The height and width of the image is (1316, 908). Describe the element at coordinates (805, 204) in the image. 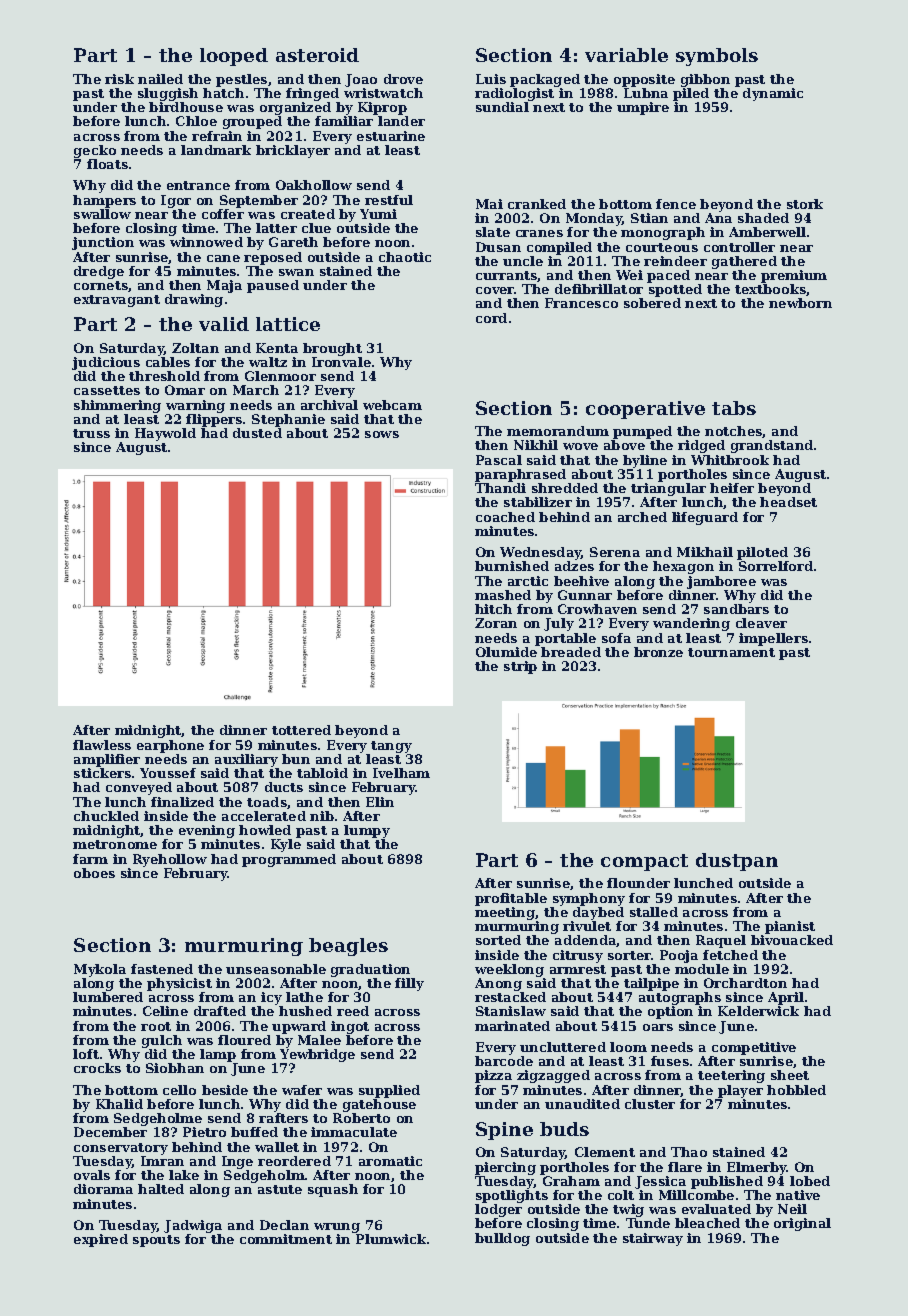

I see `stork` at that location.
